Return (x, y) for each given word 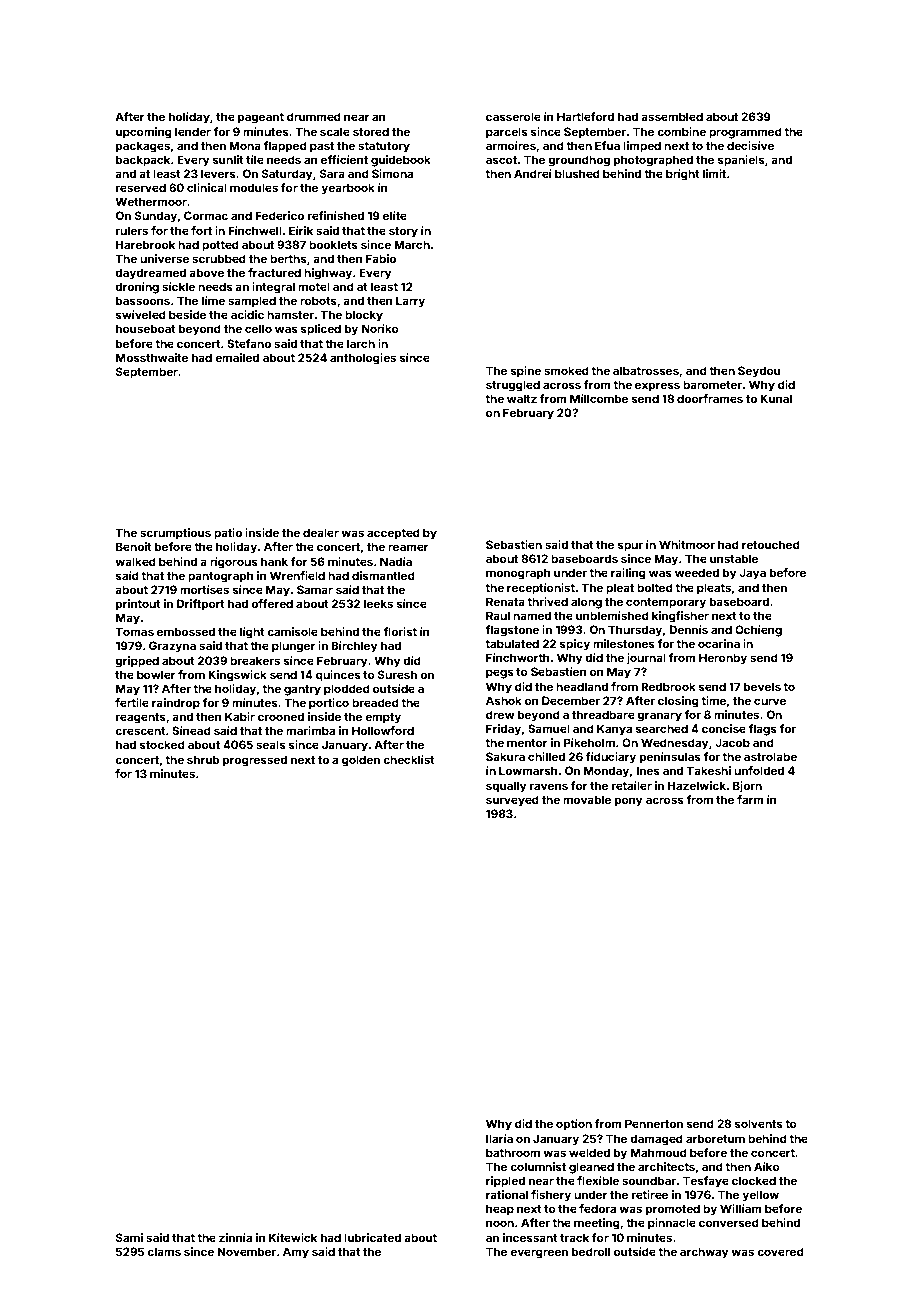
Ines (648, 770)
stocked (162, 744)
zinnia (235, 1237)
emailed (237, 357)
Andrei (532, 173)
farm (750, 799)
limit (714, 173)
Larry (410, 302)
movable (587, 799)
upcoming (144, 133)
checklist (409, 759)
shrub (203, 759)
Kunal (776, 398)
